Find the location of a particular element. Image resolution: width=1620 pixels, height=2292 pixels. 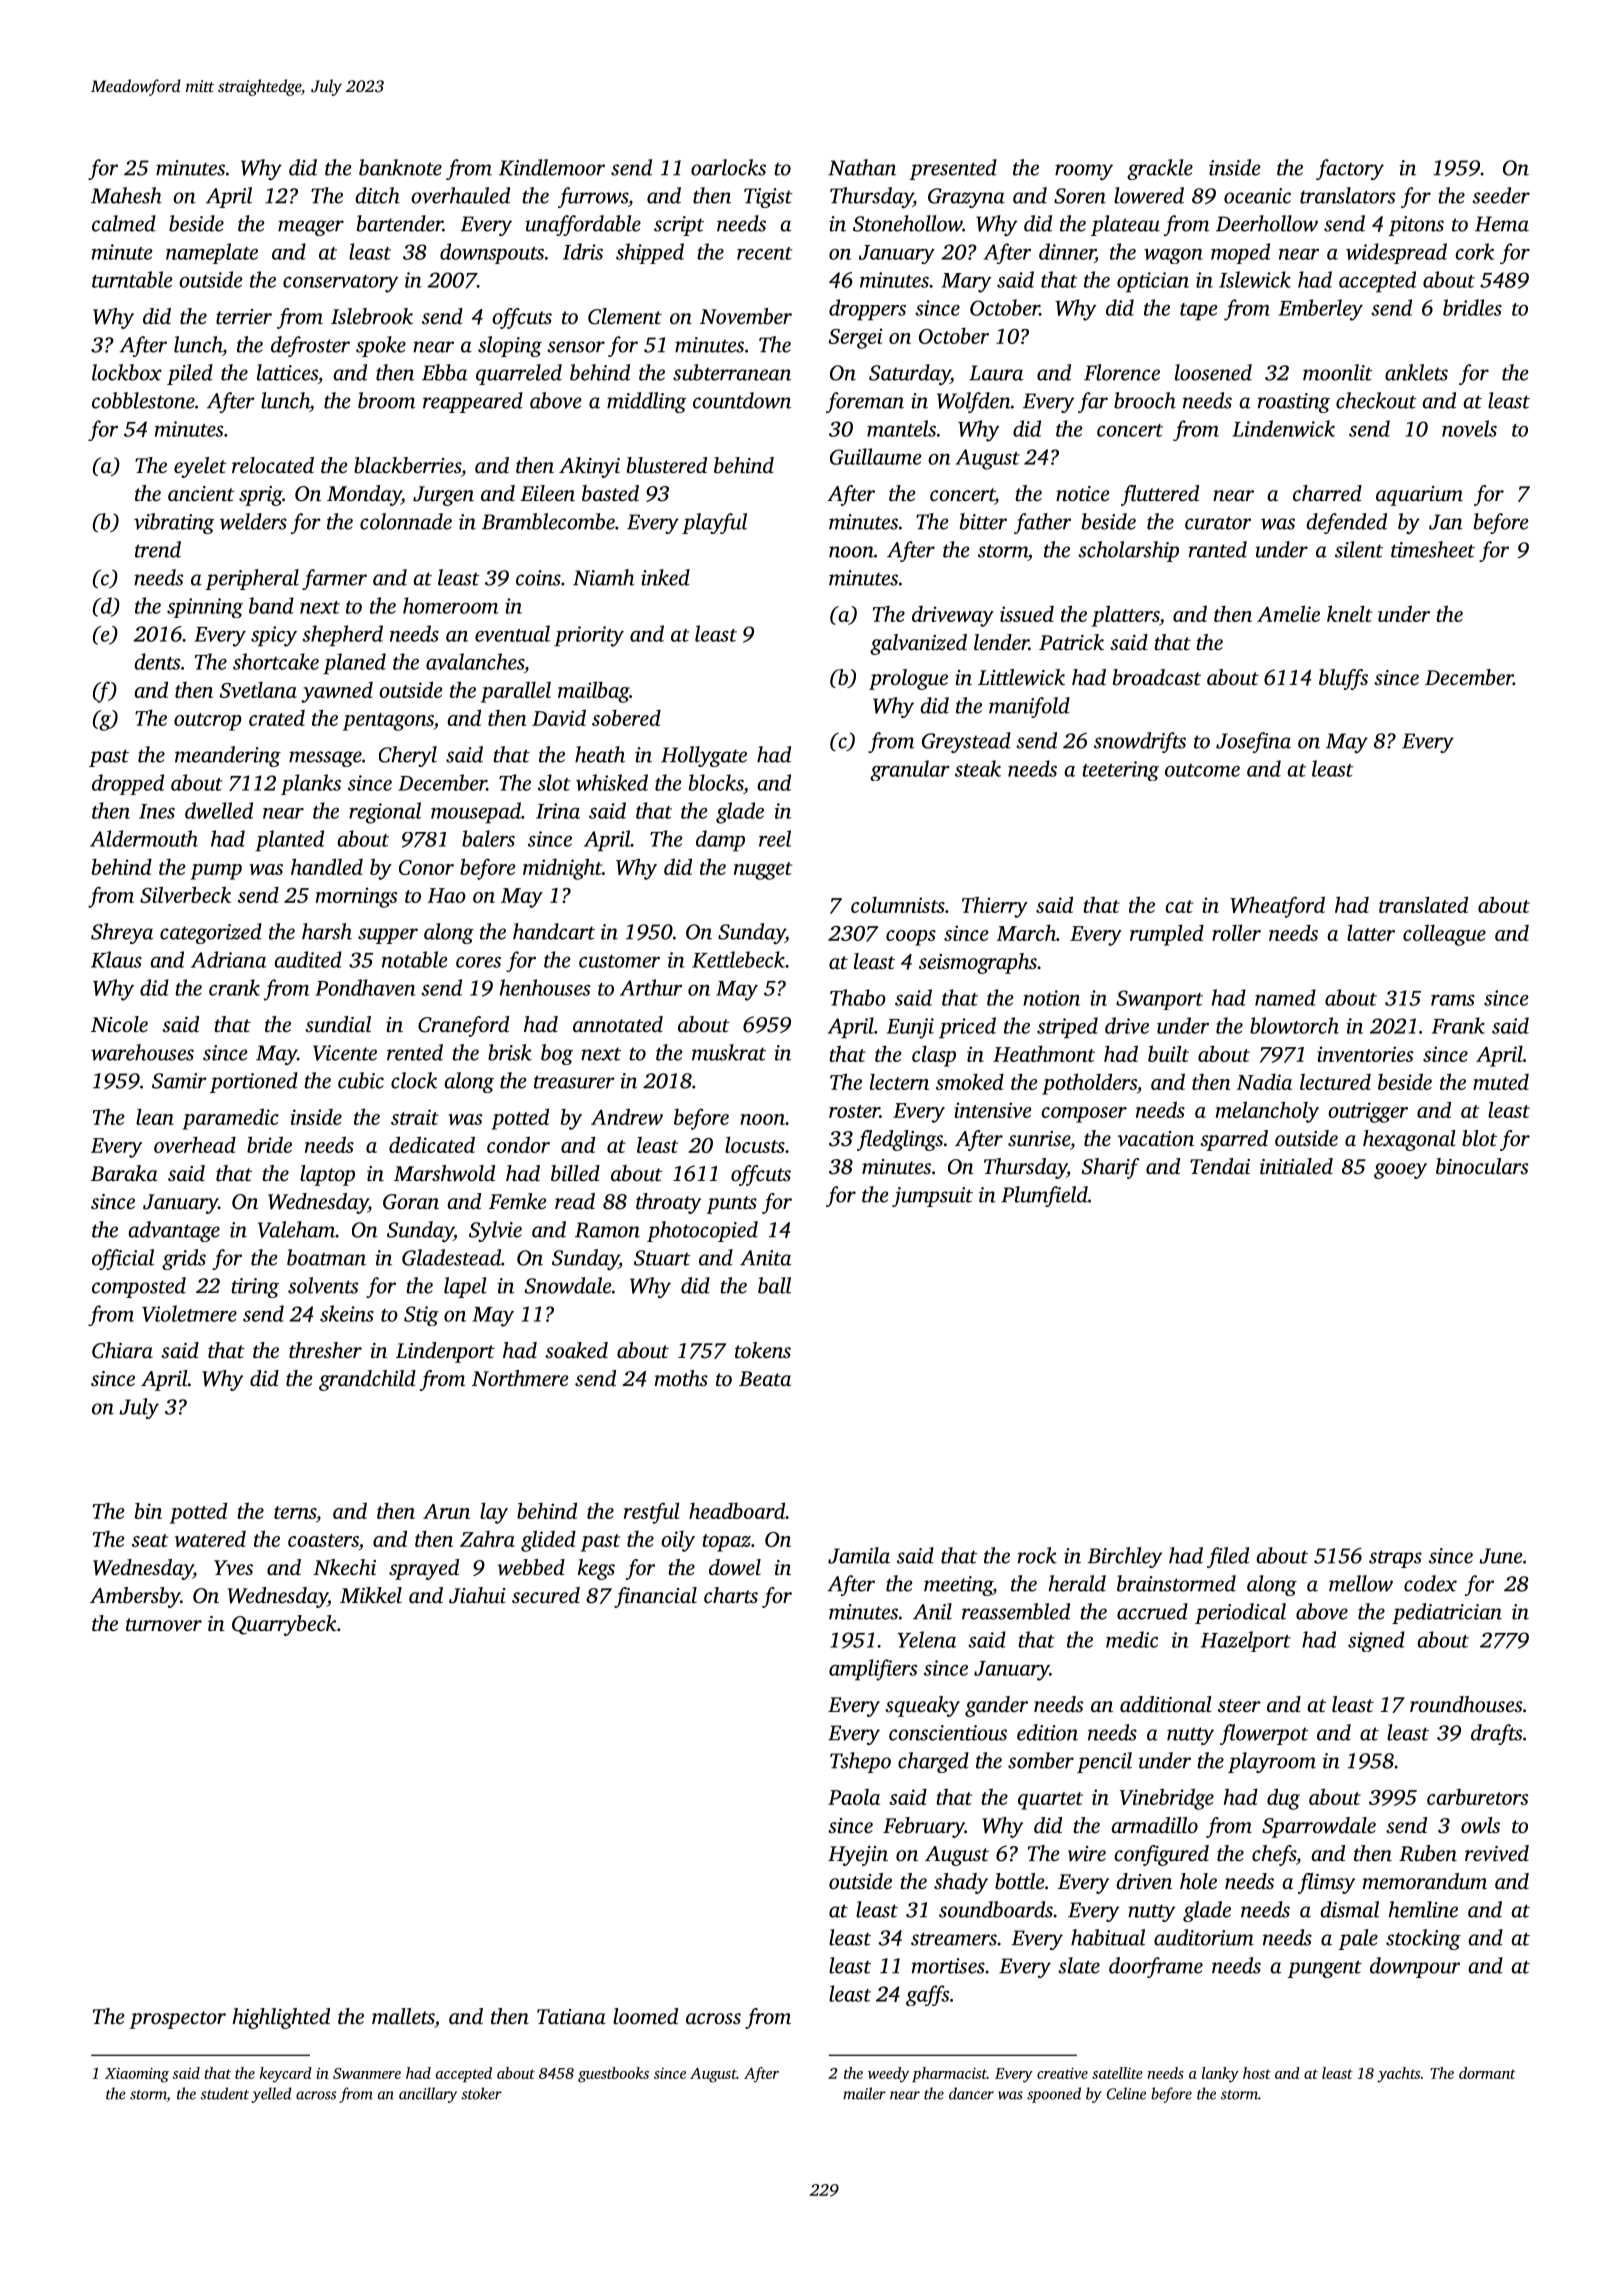

Chiara is located at coordinates (122, 1350).
